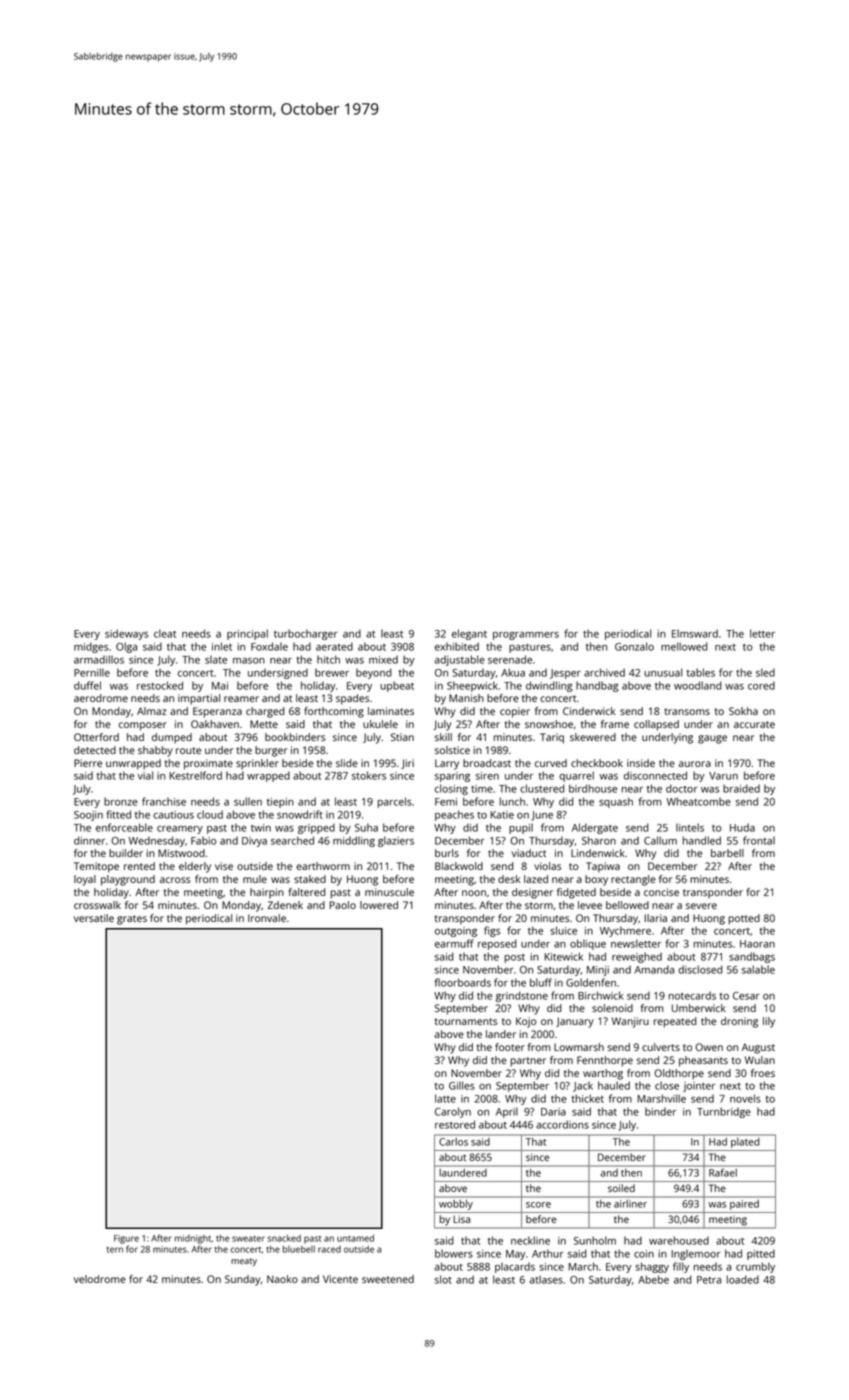 The image size is (849, 1400). Describe the element at coordinates (91, 647) in the document. I see `midges` at that location.
